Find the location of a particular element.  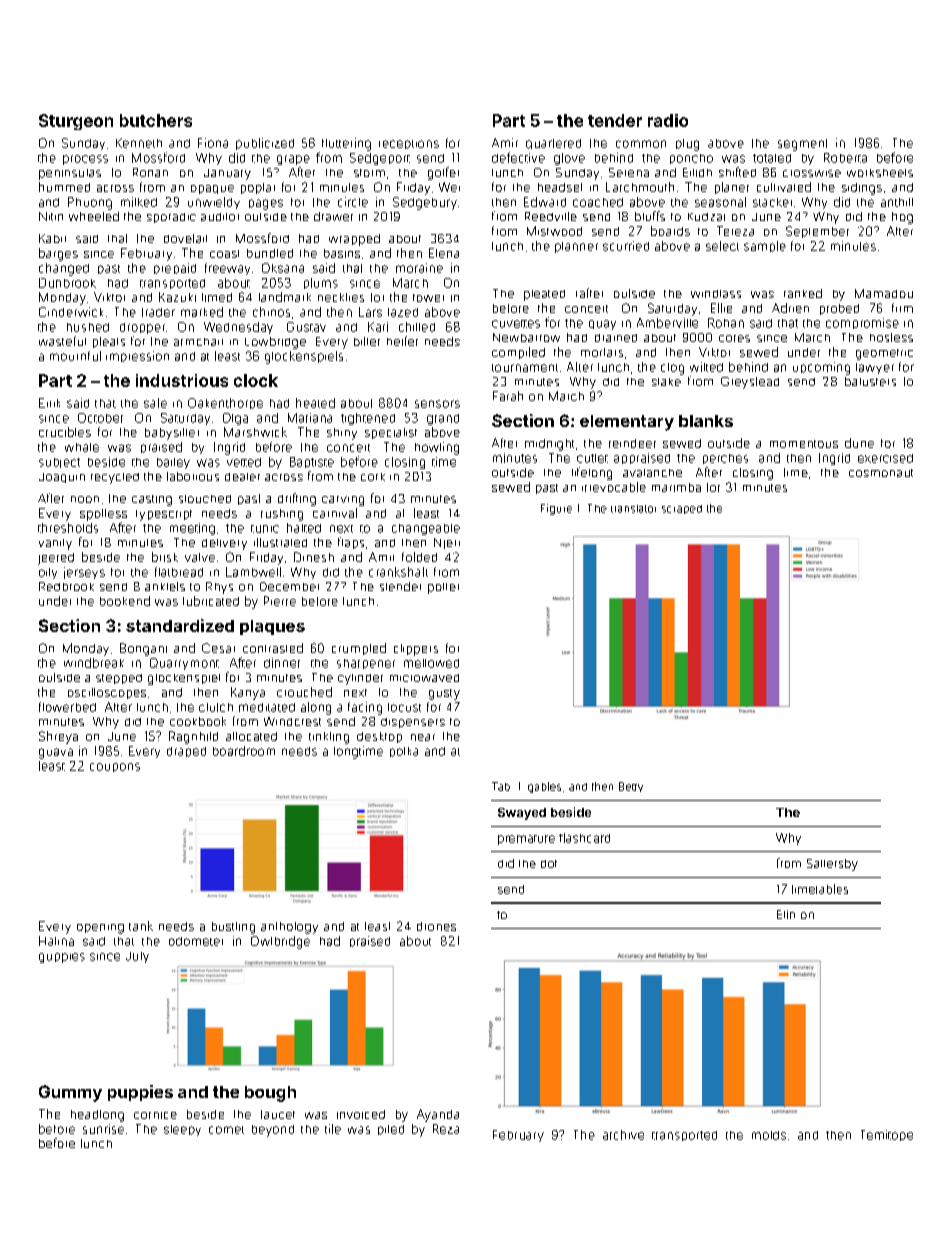

anthill is located at coordinates (897, 202).
